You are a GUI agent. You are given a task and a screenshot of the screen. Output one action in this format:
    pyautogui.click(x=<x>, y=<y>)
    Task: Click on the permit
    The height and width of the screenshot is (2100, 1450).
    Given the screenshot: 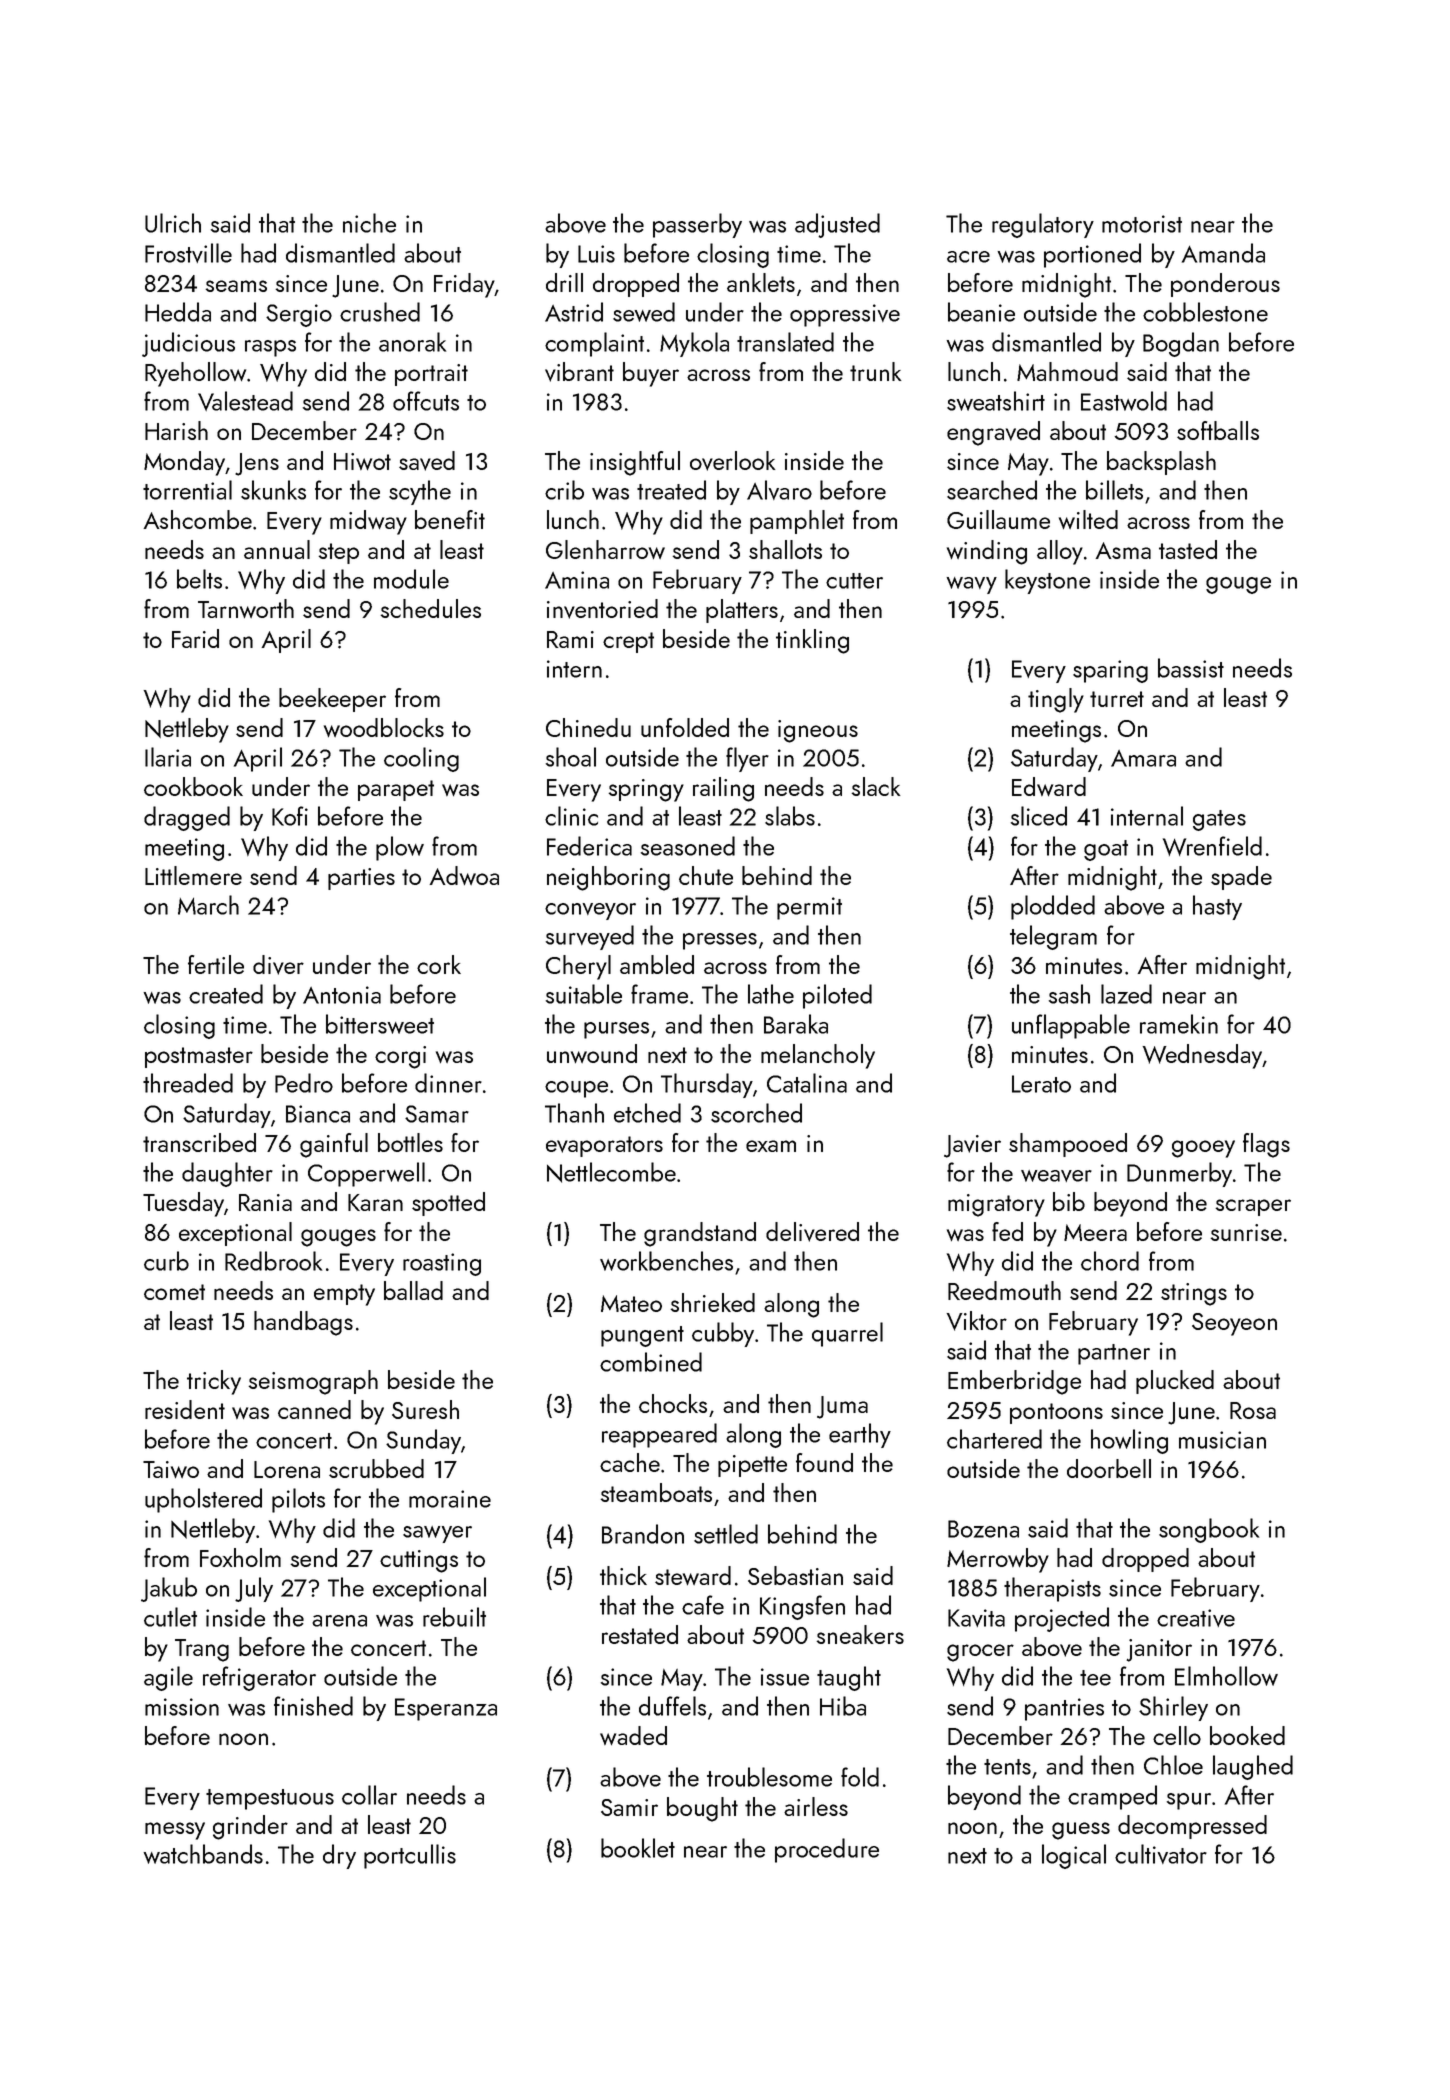 What is the action you would take?
    pyautogui.click(x=809, y=908)
